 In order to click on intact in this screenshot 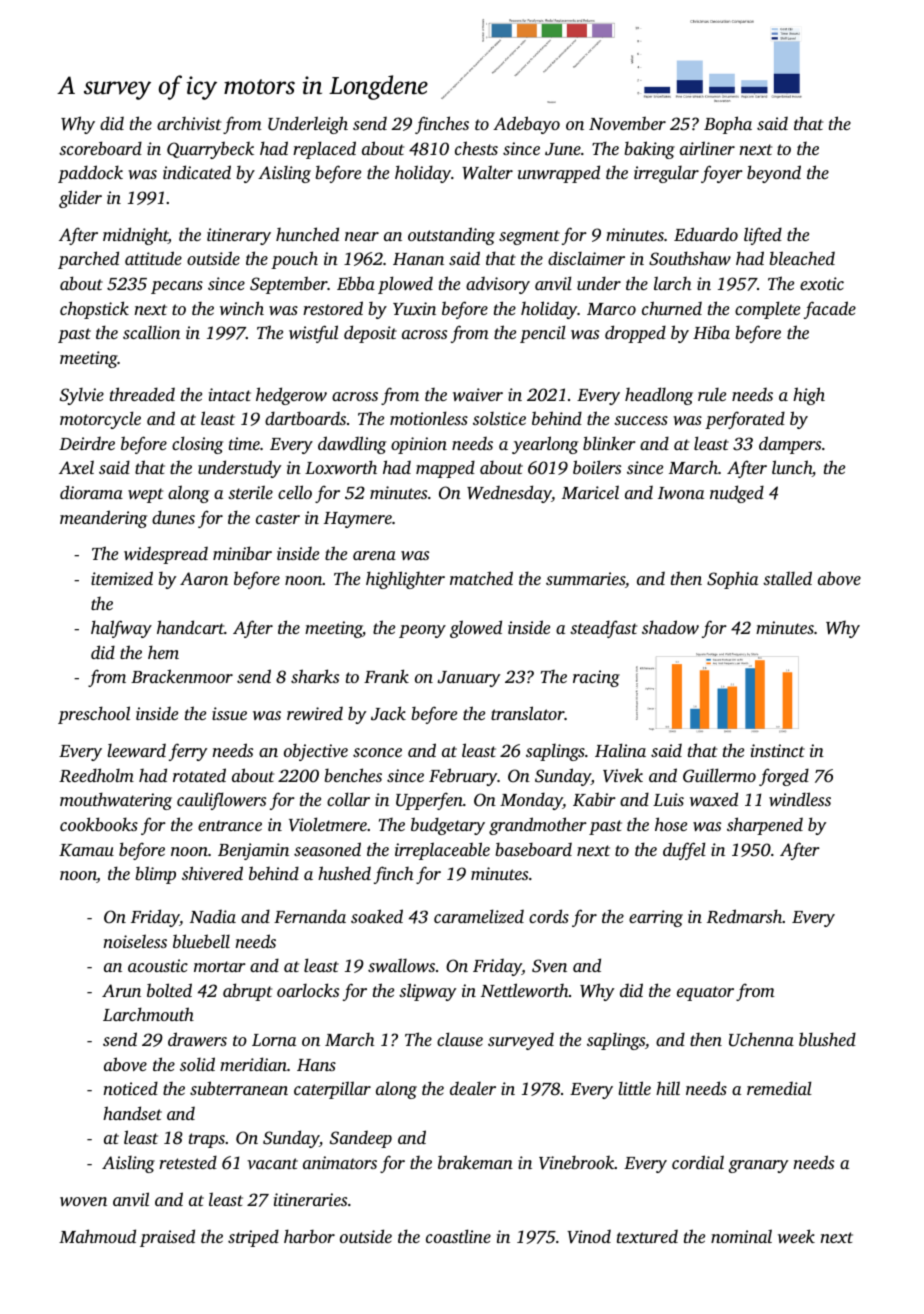, I will do `click(230, 394)`.
